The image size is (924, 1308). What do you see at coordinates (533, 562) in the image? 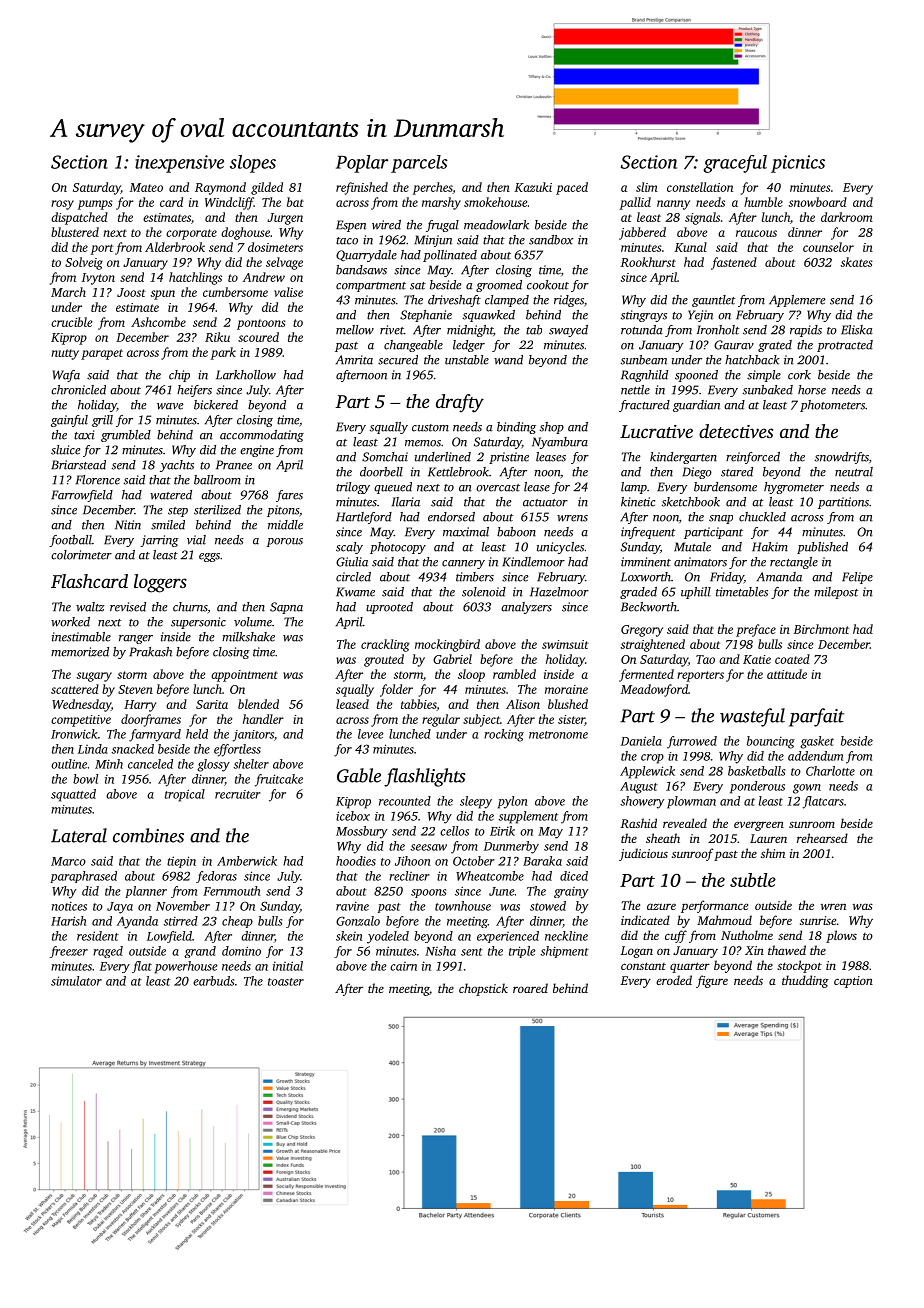
I see `Kindlemoor` at bounding box center [533, 562].
